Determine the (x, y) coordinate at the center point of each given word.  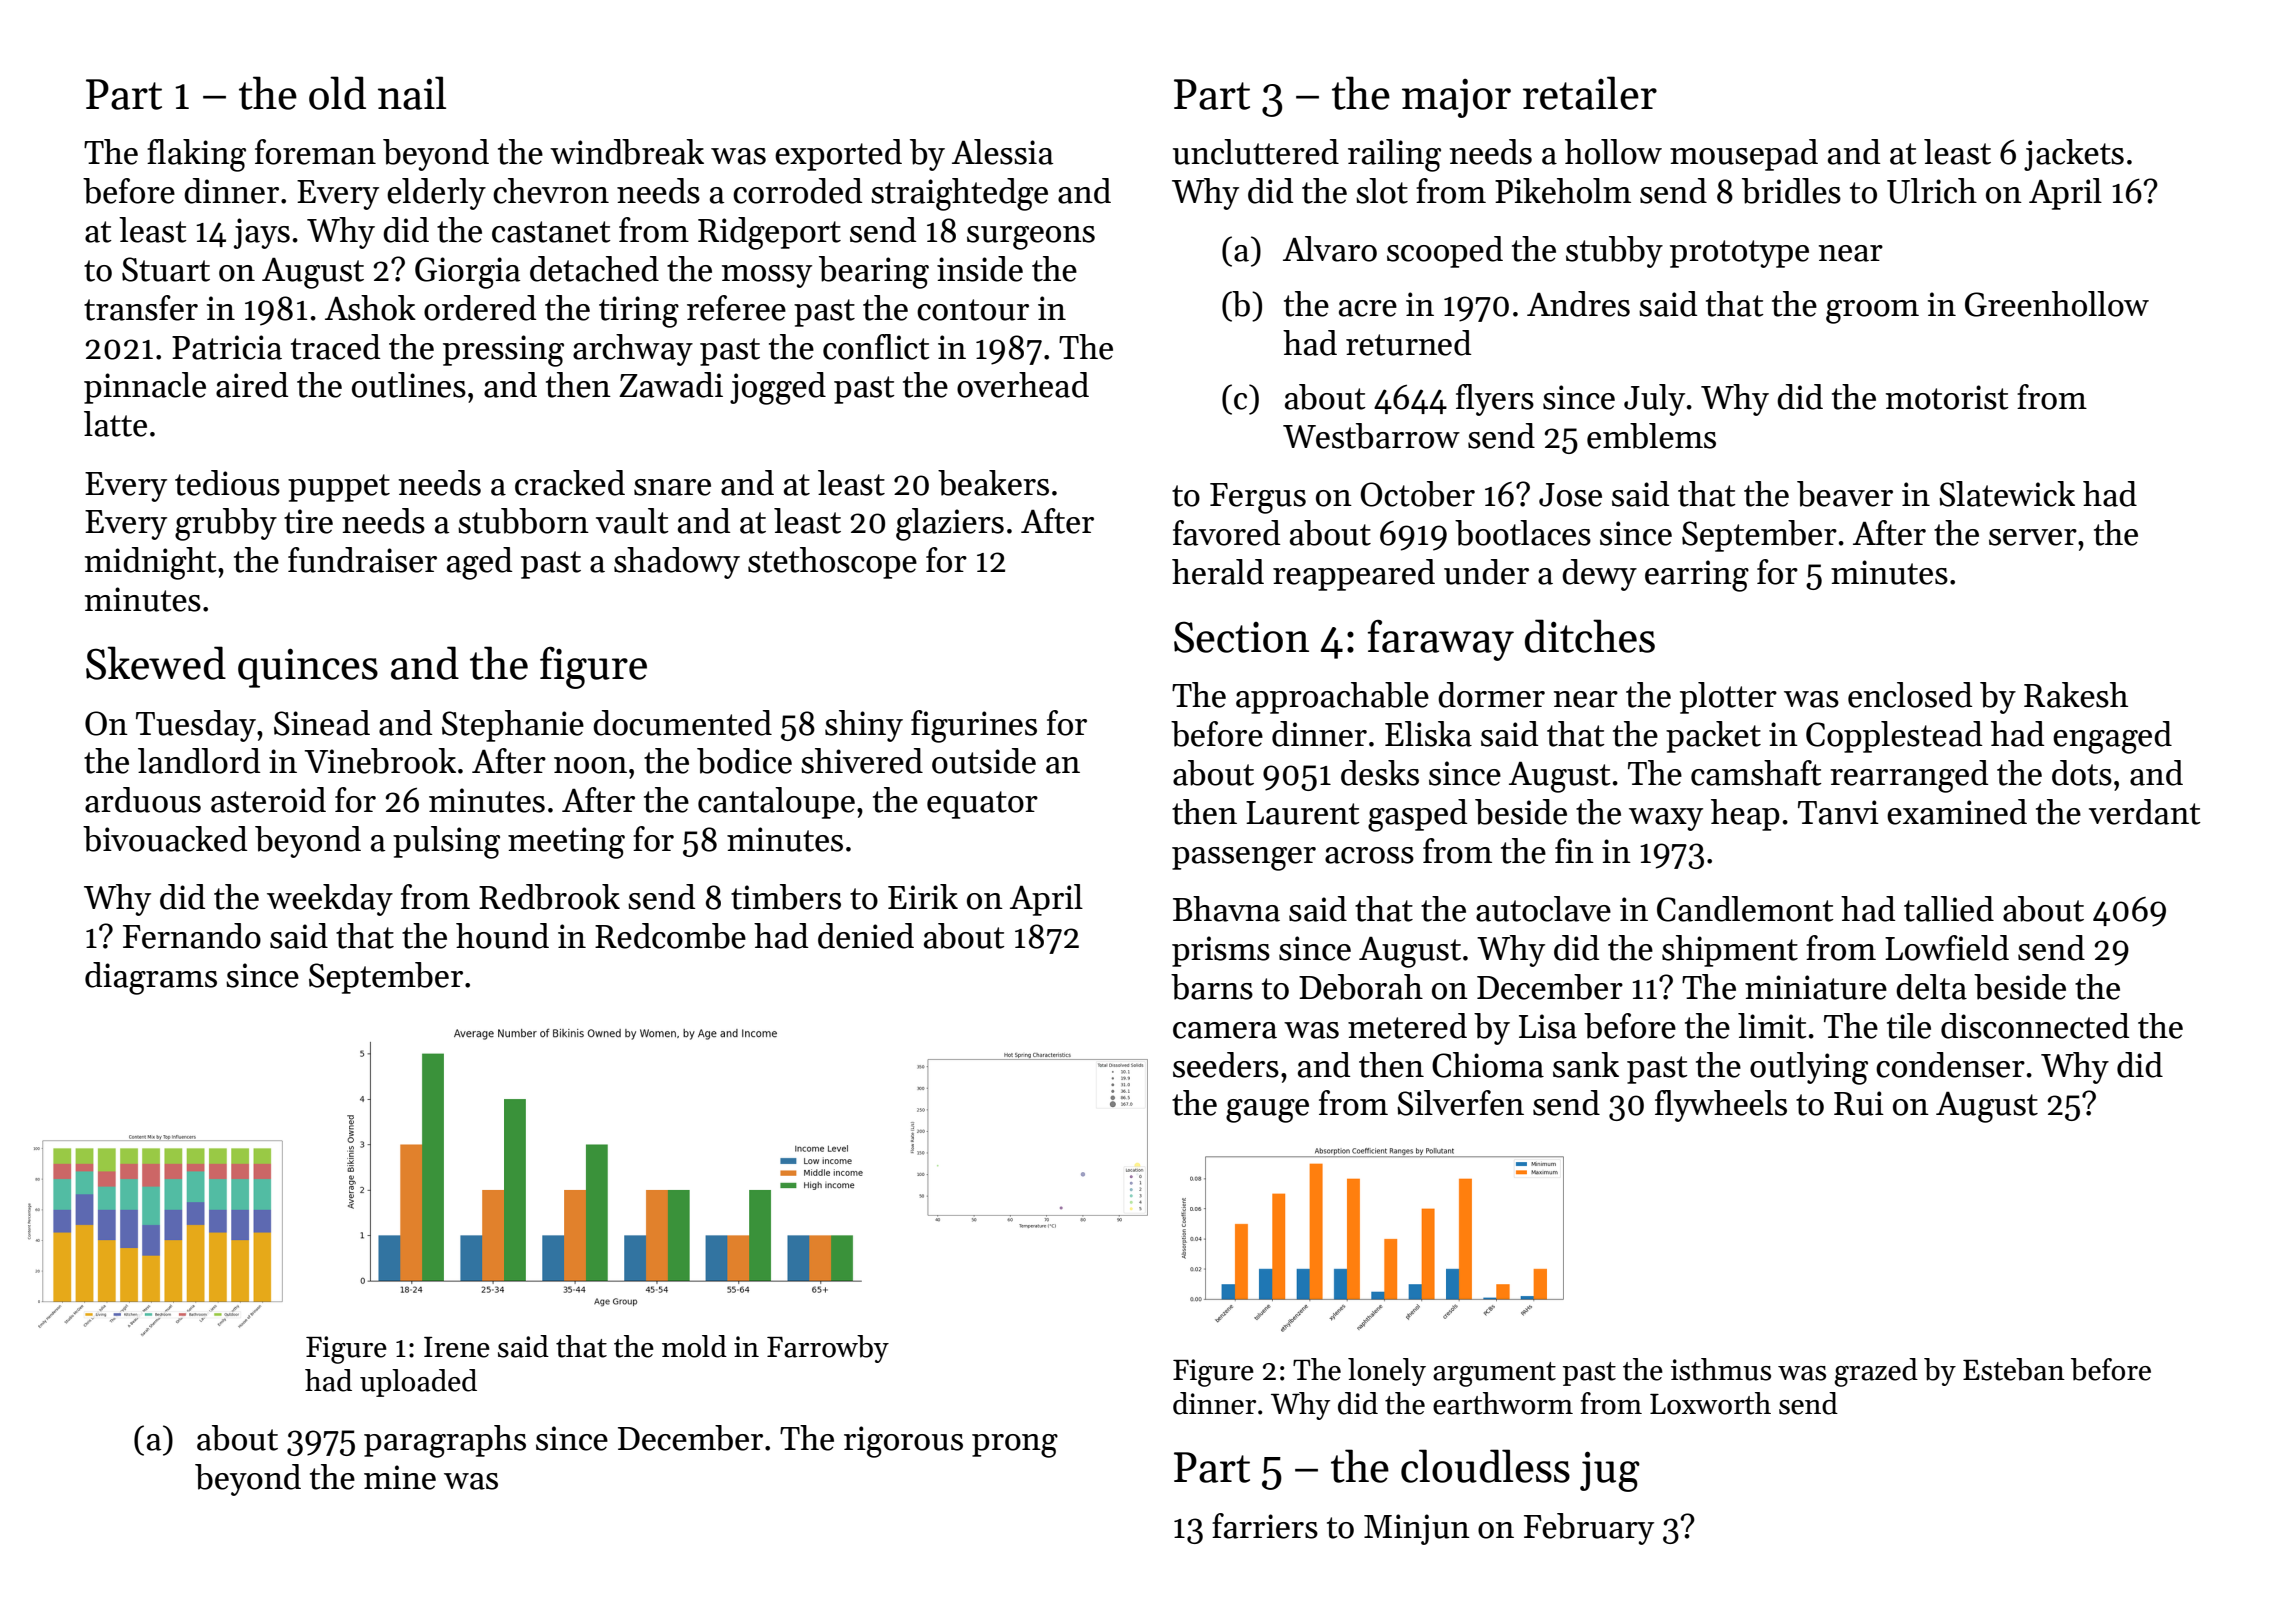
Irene (457, 1347)
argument (1494, 1374)
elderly (436, 194)
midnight (151, 563)
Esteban (2014, 1369)
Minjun (1417, 1529)
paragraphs (445, 1441)
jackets (2074, 155)
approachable (1332, 698)
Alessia (1002, 152)
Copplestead (1894, 737)
